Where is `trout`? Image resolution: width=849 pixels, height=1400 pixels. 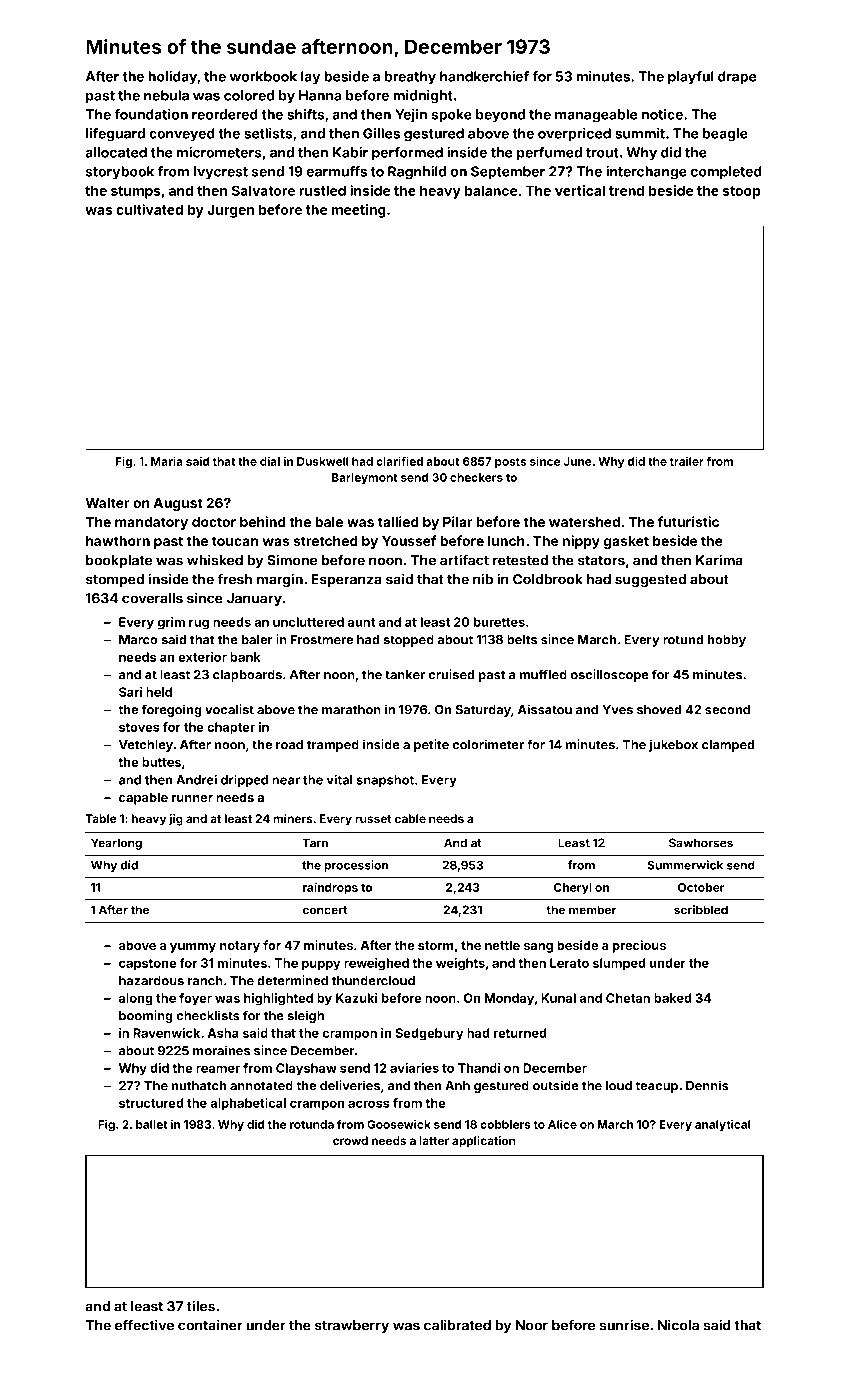
trout is located at coordinates (602, 153).
